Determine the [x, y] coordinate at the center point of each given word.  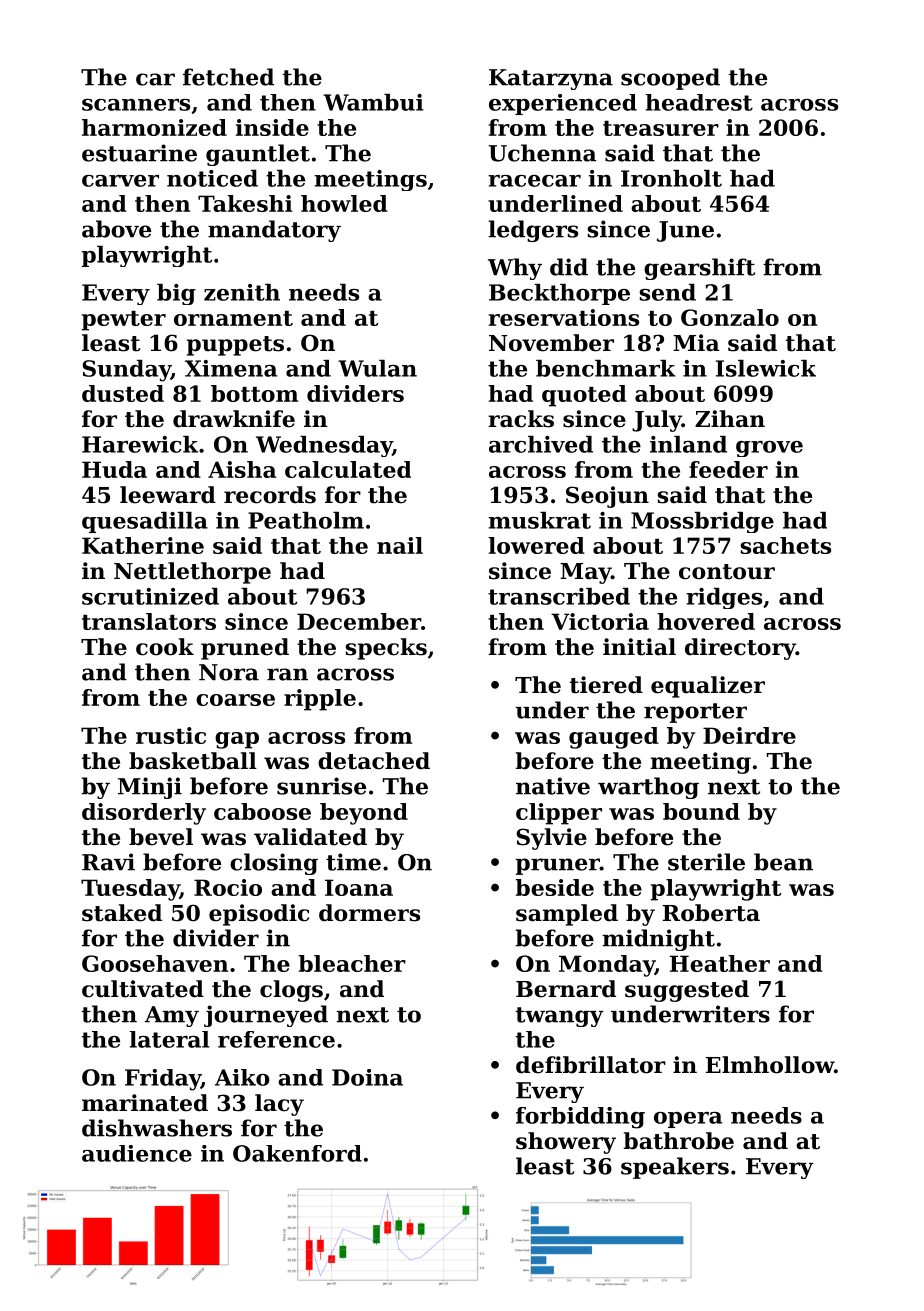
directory [740, 649]
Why [515, 269]
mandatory [274, 231]
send [667, 292]
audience [137, 1153]
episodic [259, 915]
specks [386, 649]
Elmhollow [770, 1065]
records [270, 495]
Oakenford [297, 1153]
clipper [559, 814]
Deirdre [749, 735]
